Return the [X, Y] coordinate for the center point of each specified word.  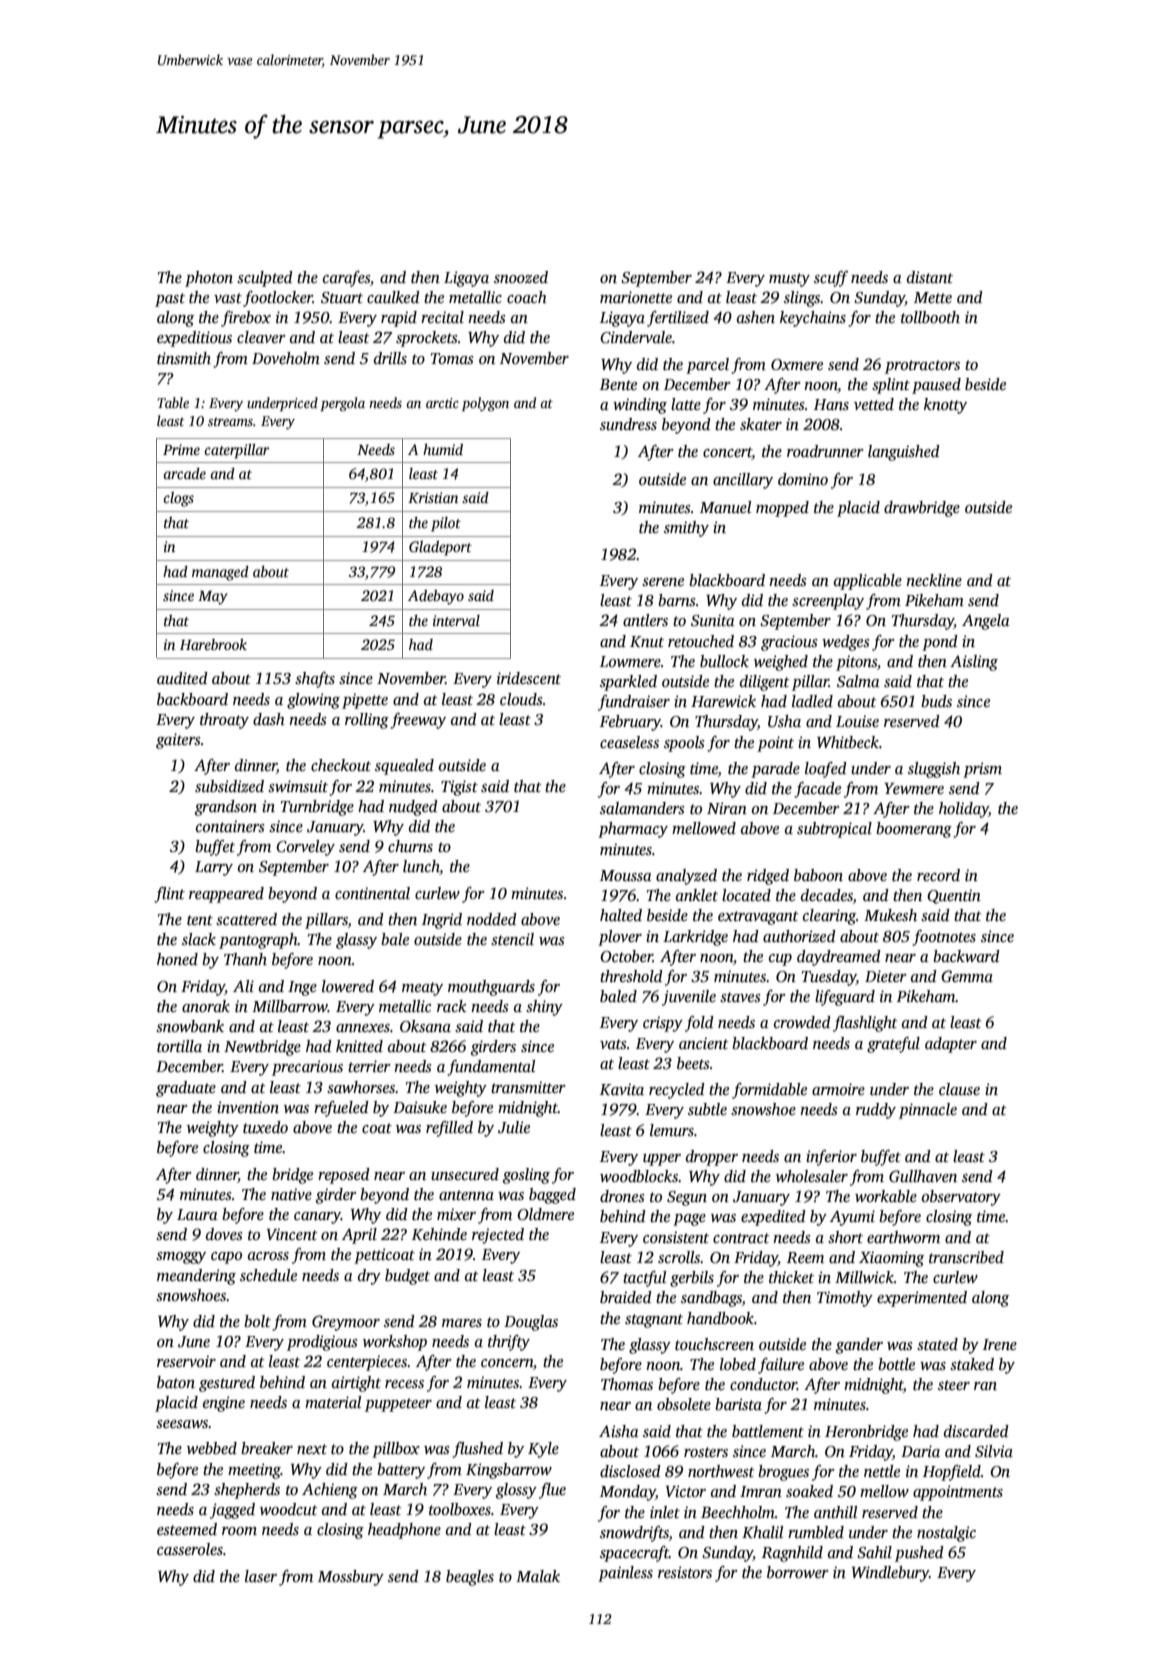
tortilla [179, 1046]
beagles [470, 1578]
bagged [552, 1196]
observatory [961, 1198]
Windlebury [890, 1574]
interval [456, 620]
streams [230, 421]
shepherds [247, 1491]
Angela [986, 622]
